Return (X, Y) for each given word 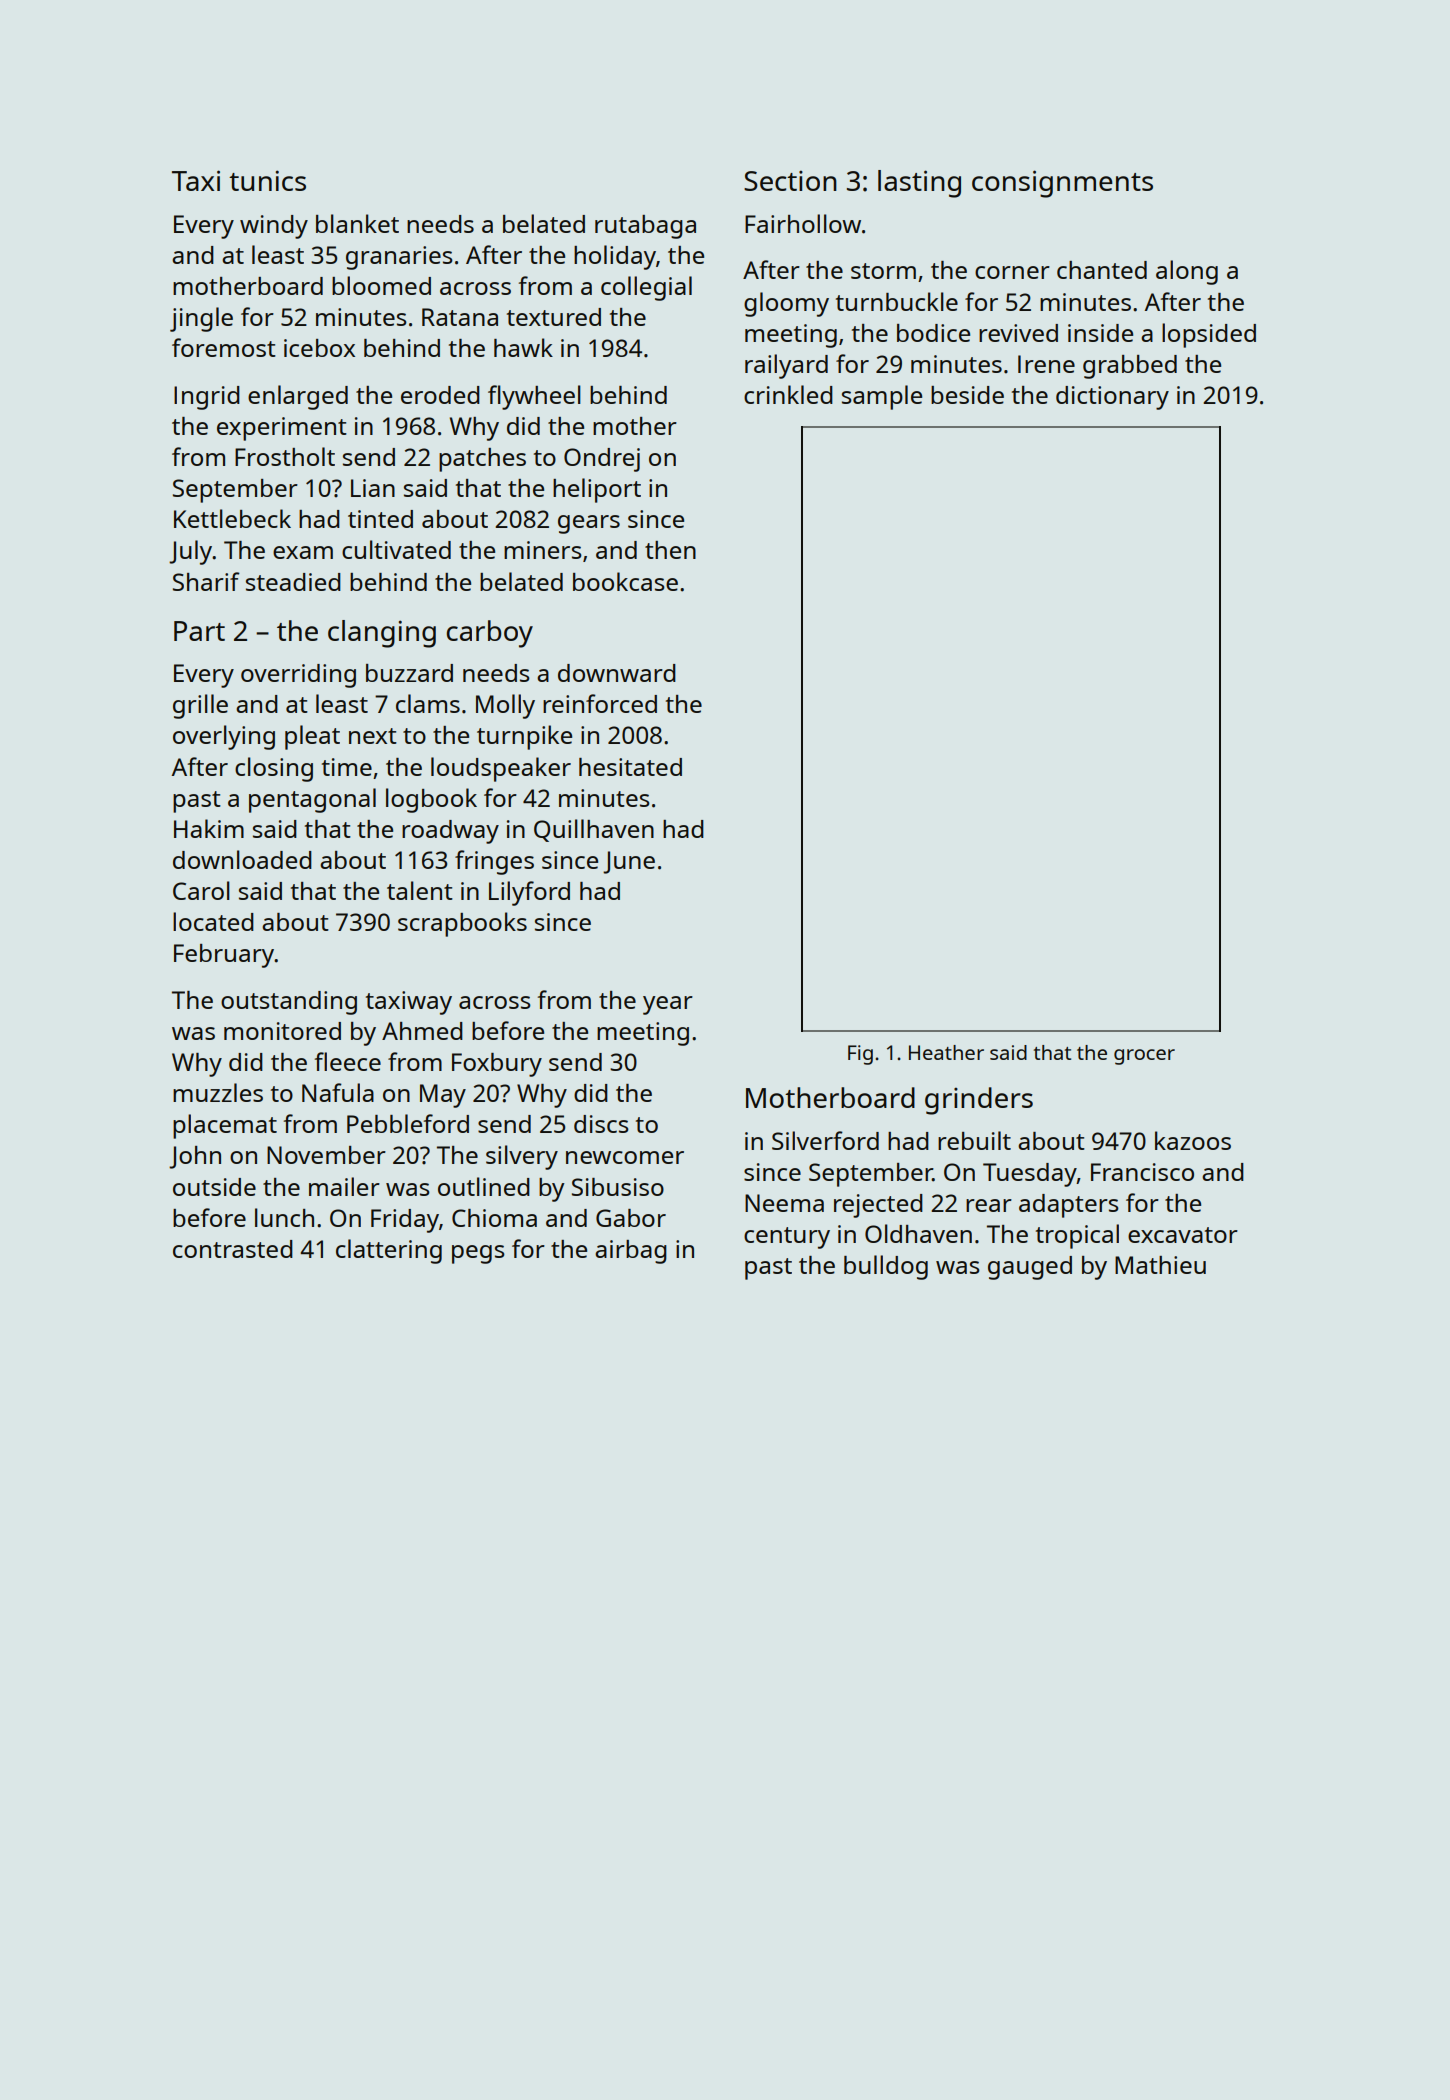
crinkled (788, 394)
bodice (933, 333)
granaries (399, 258)
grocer (1144, 1057)
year (668, 1005)
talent (420, 890)
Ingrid (207, 398)
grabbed (1130, 367)
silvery (522, 1157)
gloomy (786, 304)
